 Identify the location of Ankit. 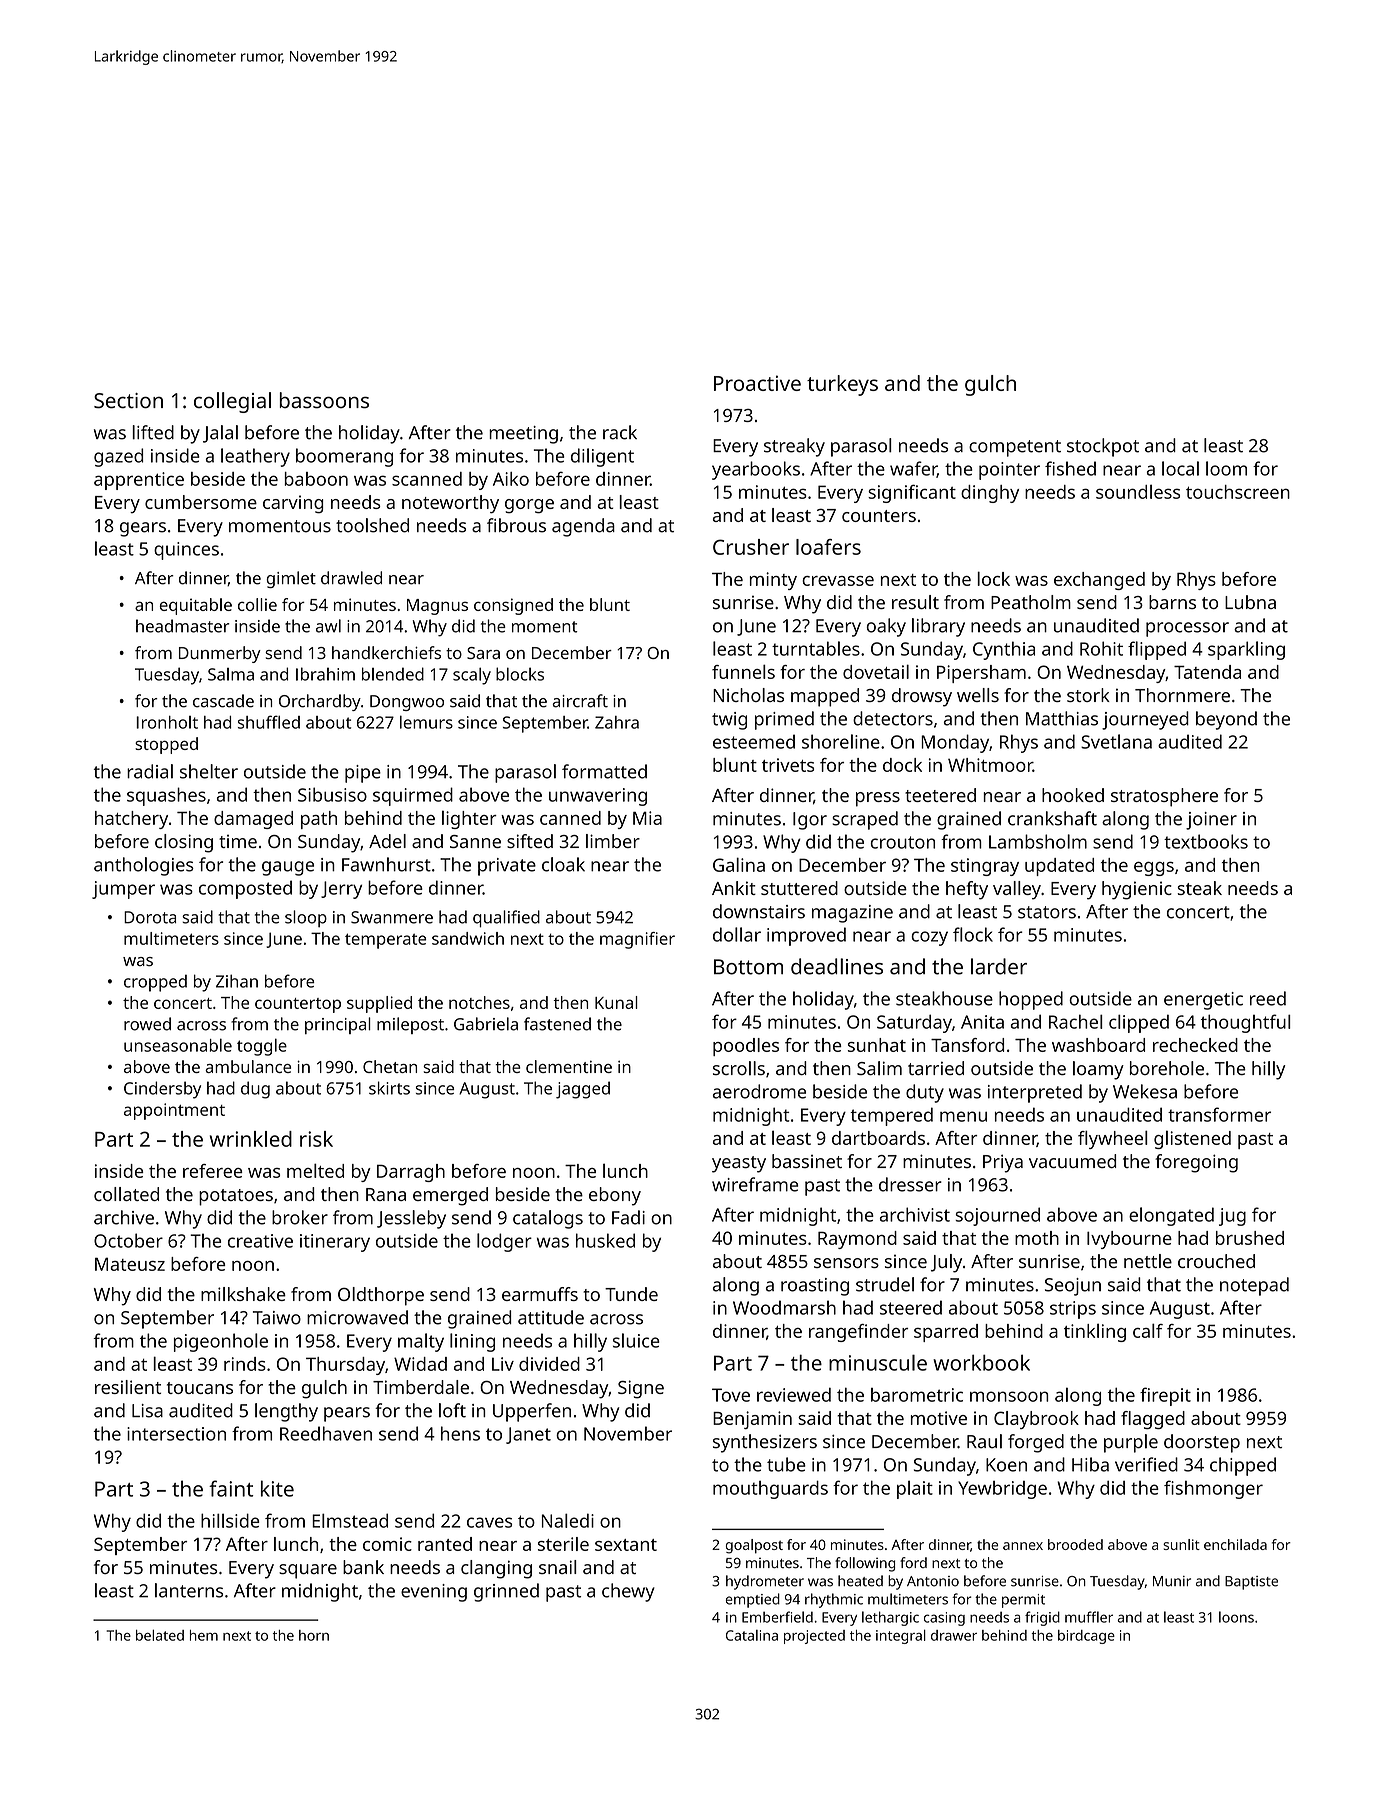
(734, 888).
